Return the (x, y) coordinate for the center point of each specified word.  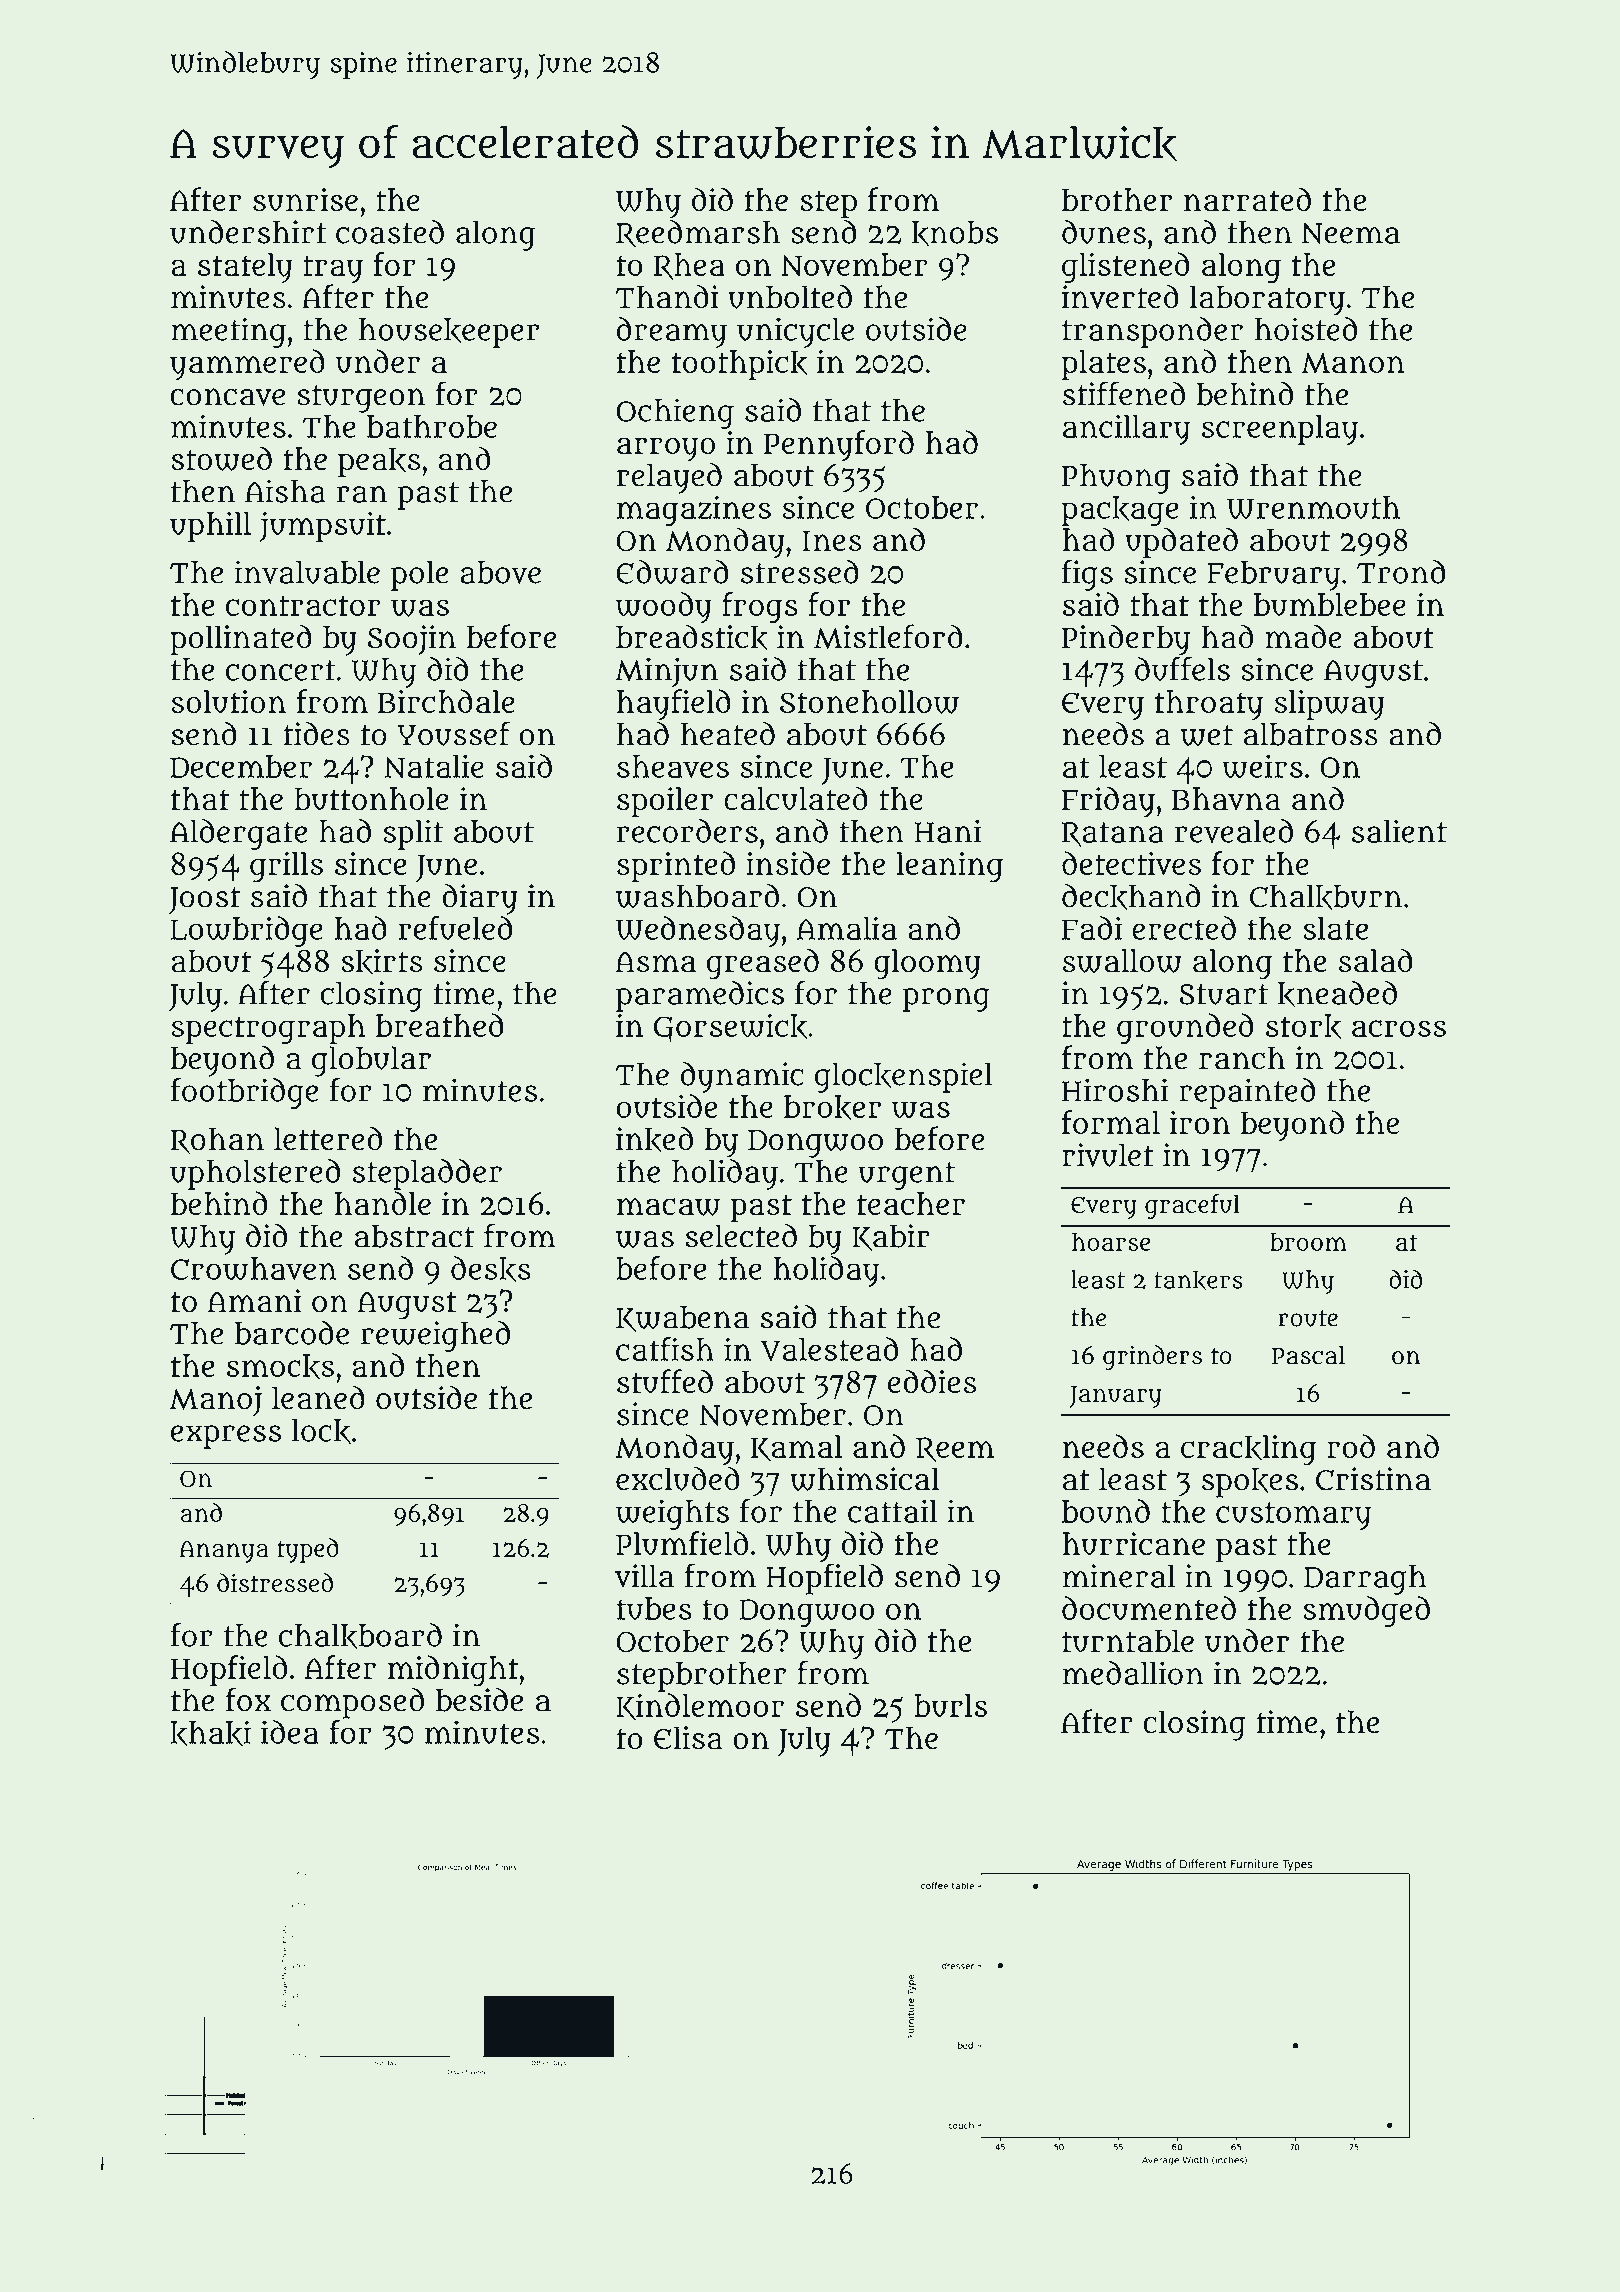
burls (950, 1705)
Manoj (216, 1401)
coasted (390, 232)
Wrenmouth (1313, 508)
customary (1293, 1516)
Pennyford (839, 446)
